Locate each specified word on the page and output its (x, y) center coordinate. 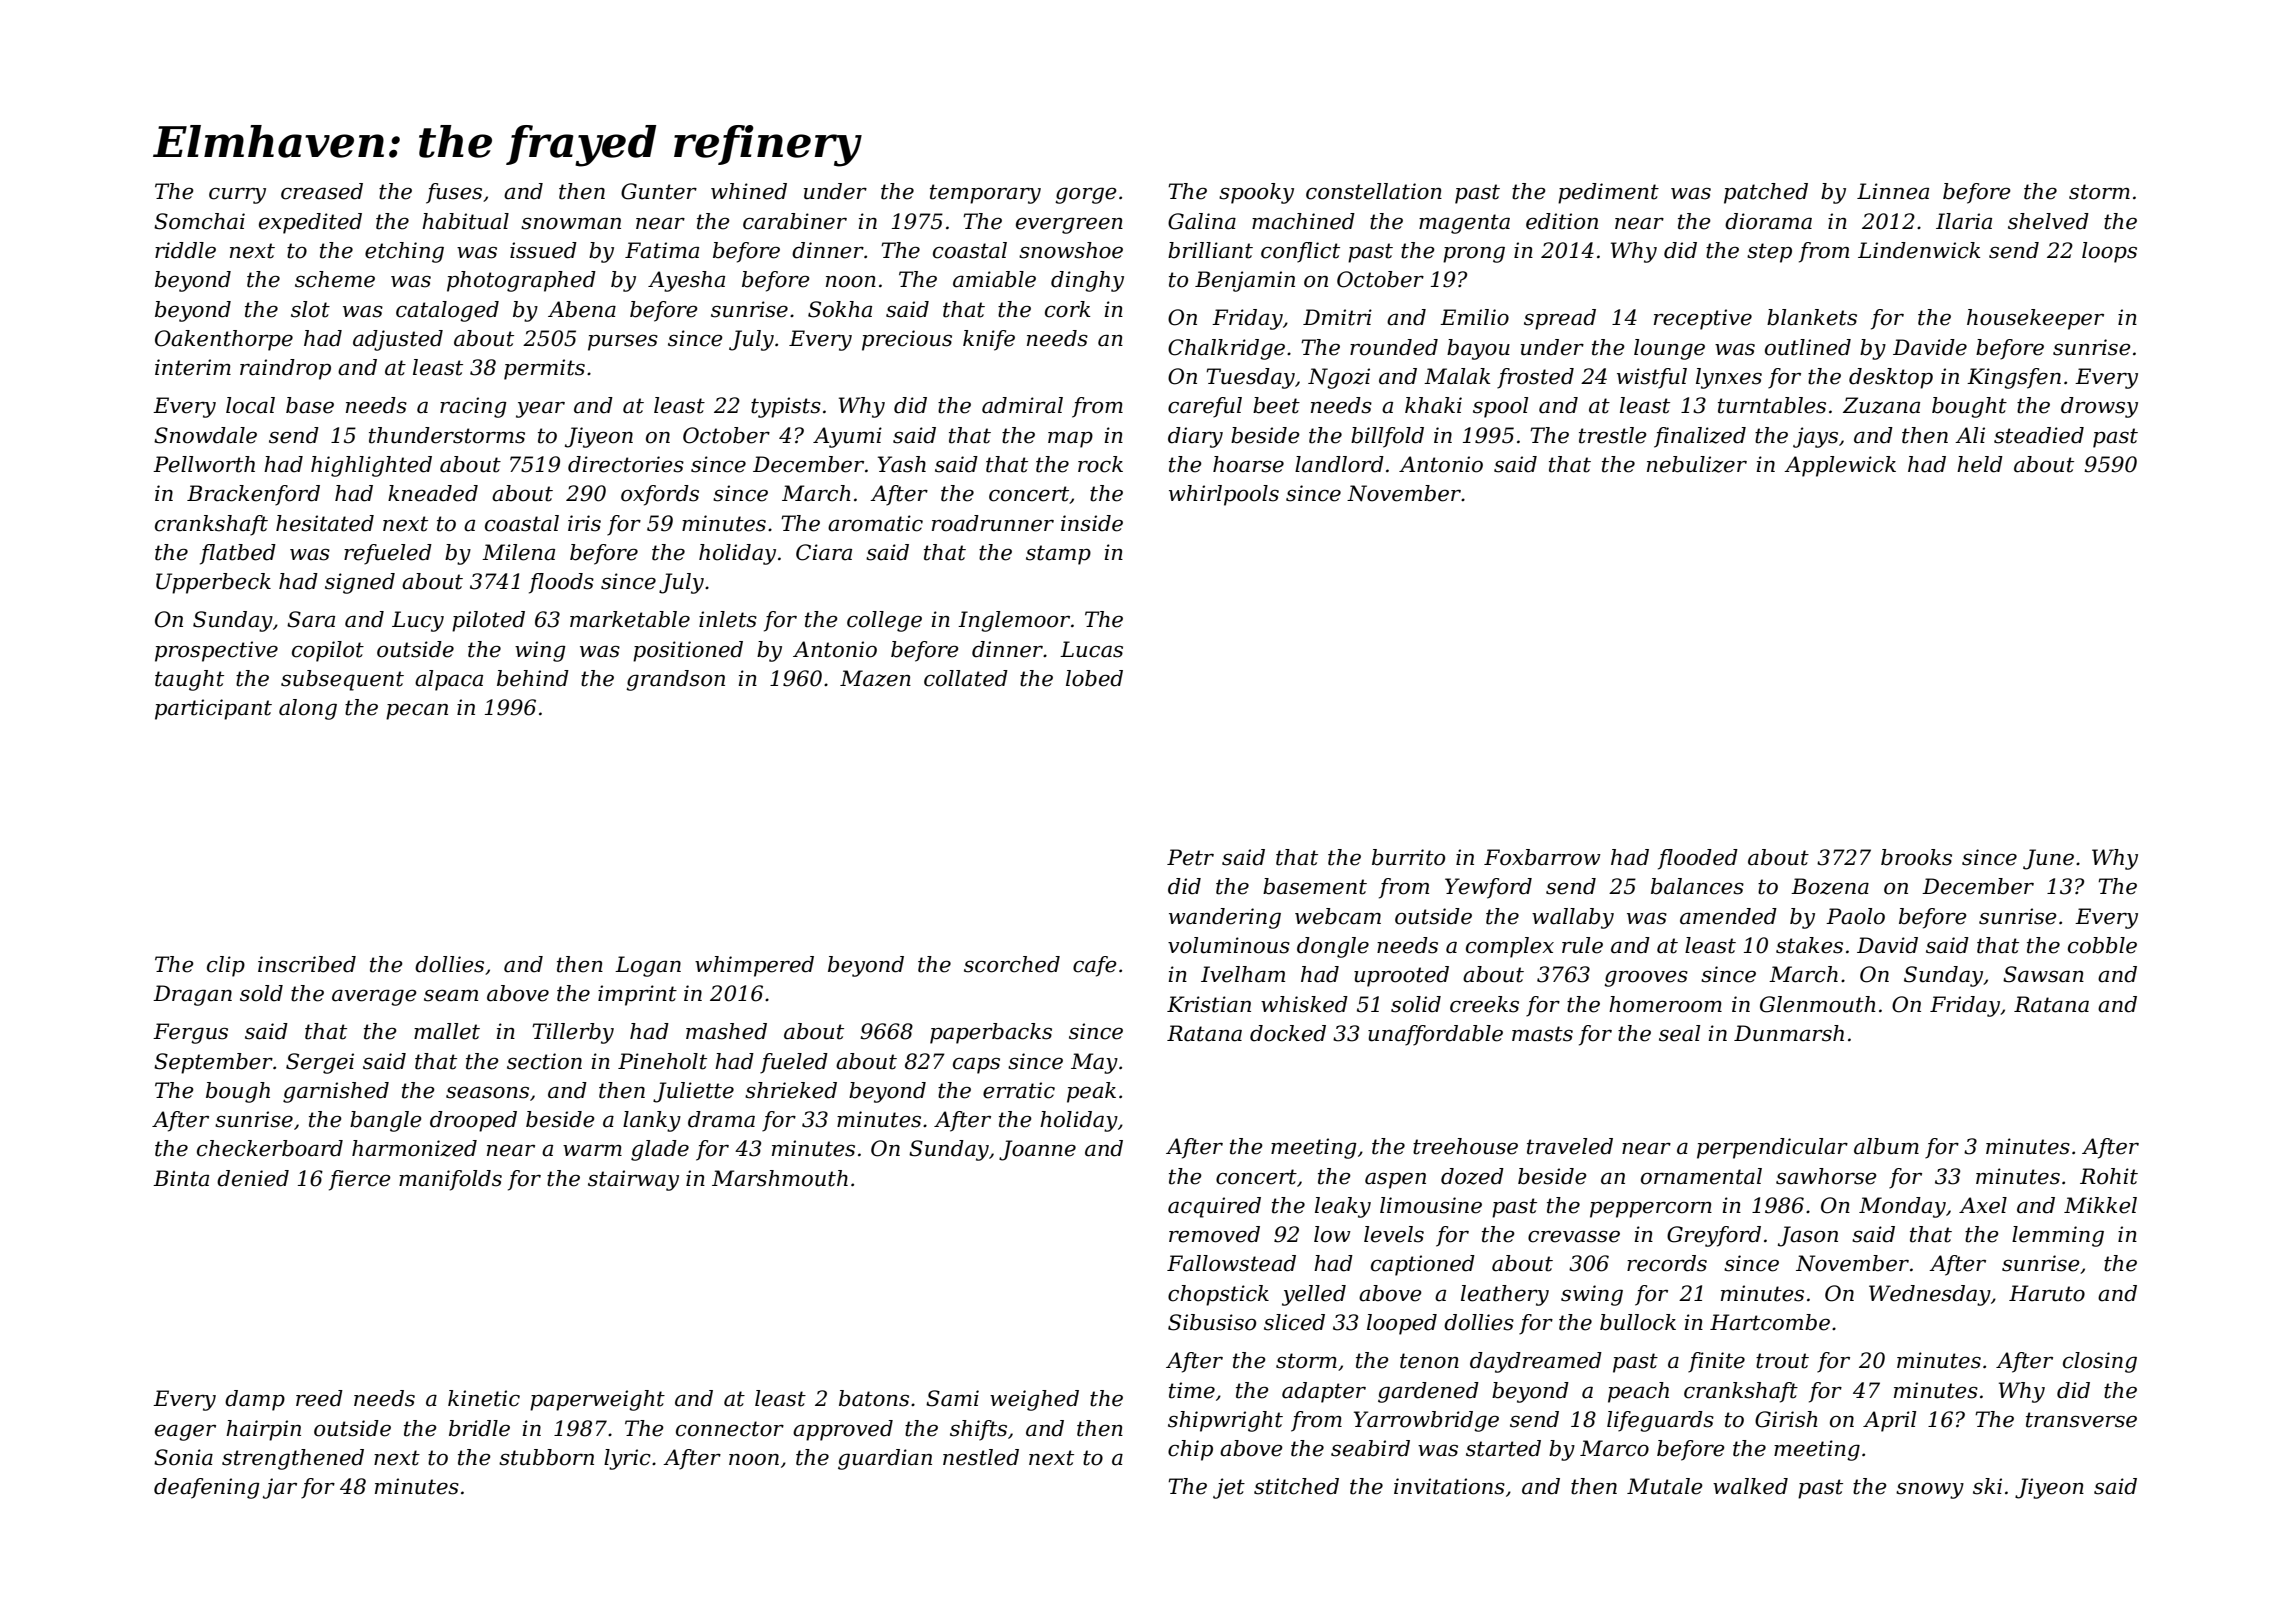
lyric (627, 1459)
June (2048, 859)
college (884, 621)
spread (1560, 319)
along (308, 709)
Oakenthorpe (224, 340)
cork (1067, 309)
